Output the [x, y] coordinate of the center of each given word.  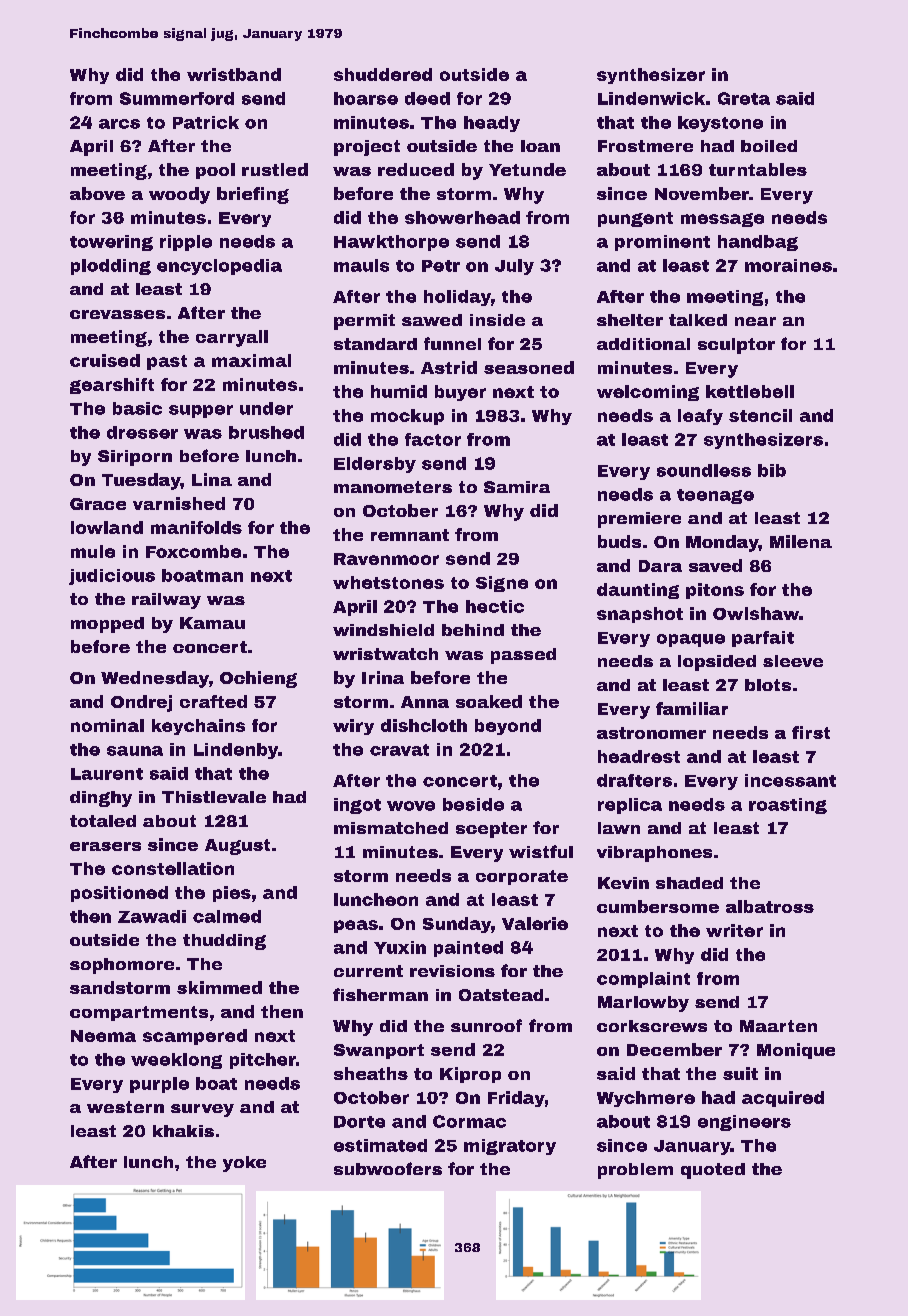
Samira [517, 487]
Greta [744, 98]
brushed [266, 432]
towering [111, 243]
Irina [383, 677]
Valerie [535, 923]
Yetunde [527, 169]
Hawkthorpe [391, 243]
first [811, 732]
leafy [700, 417]
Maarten [778, 1026]
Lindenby [236, 751]
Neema [103, 1036]
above [97, 193]
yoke [244, 1164]
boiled [769, 146]
